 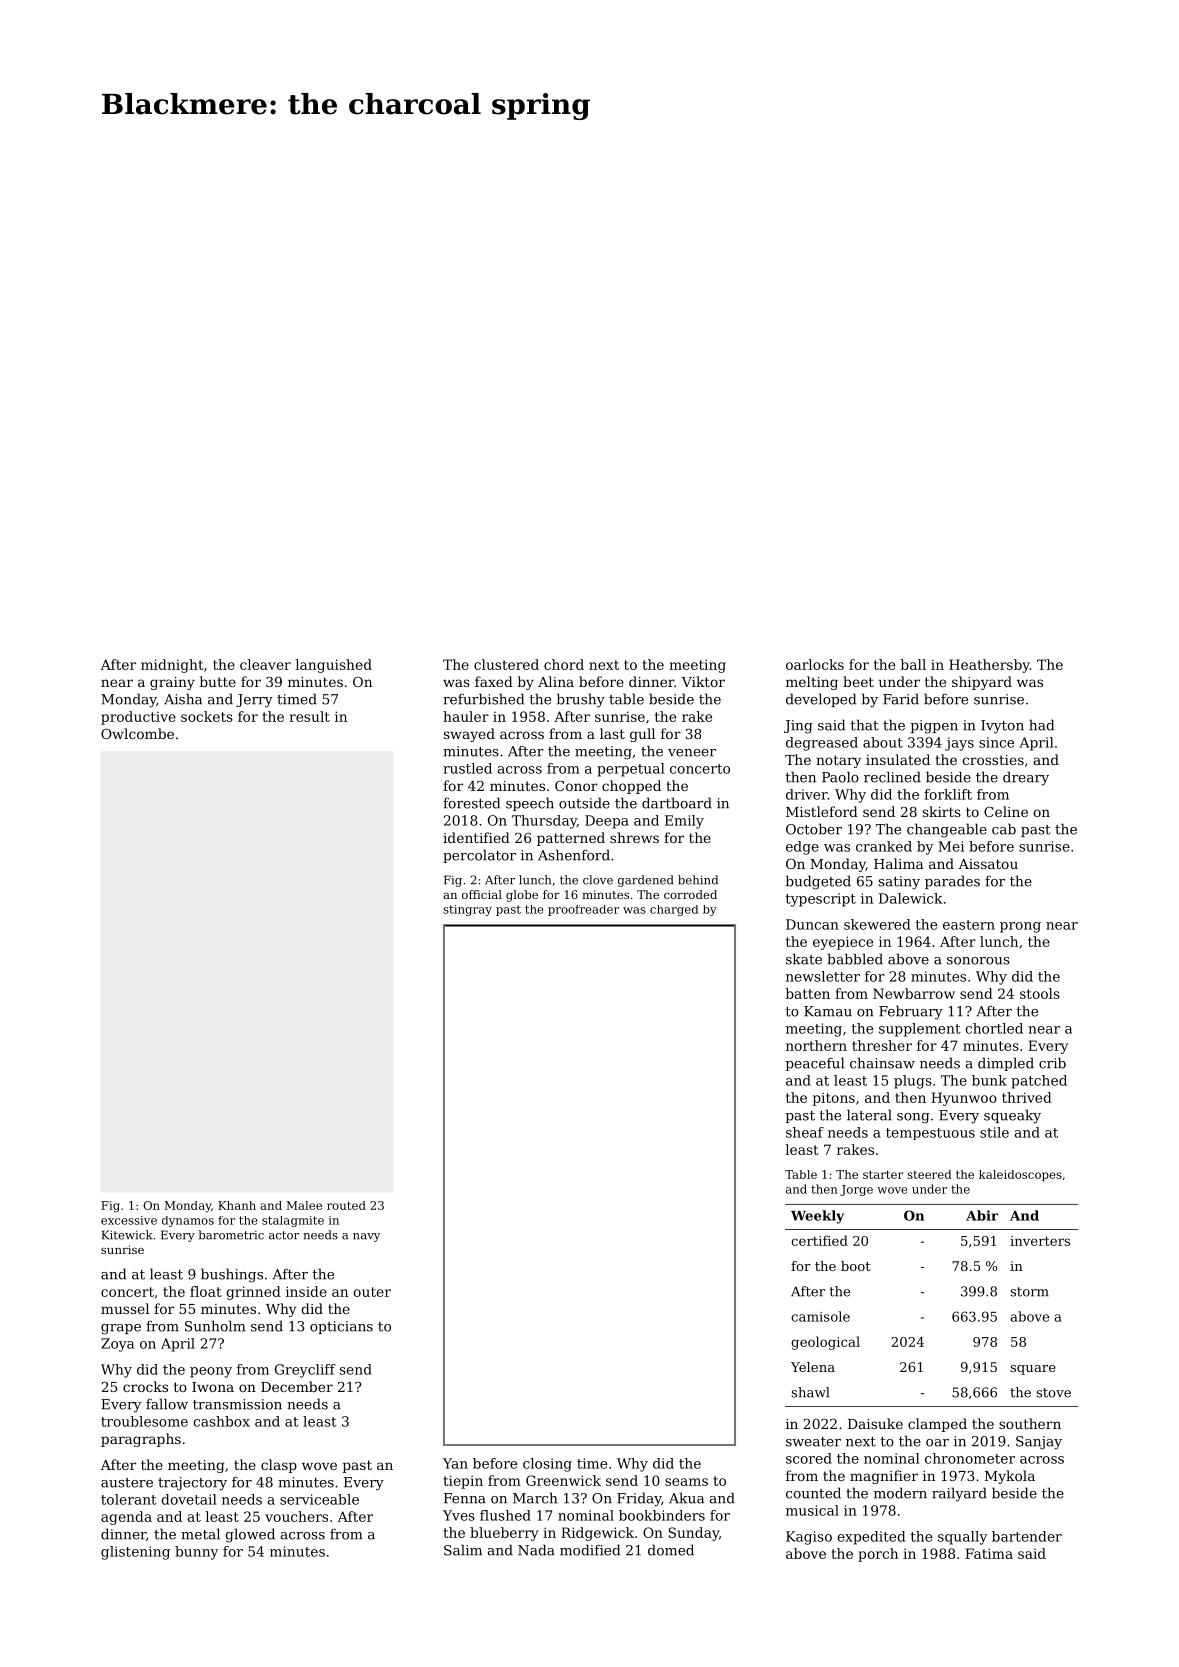 What do you see at coordinates (989, 666) in the document?
I see `Heathersby` at bounding box center [989, 666].
